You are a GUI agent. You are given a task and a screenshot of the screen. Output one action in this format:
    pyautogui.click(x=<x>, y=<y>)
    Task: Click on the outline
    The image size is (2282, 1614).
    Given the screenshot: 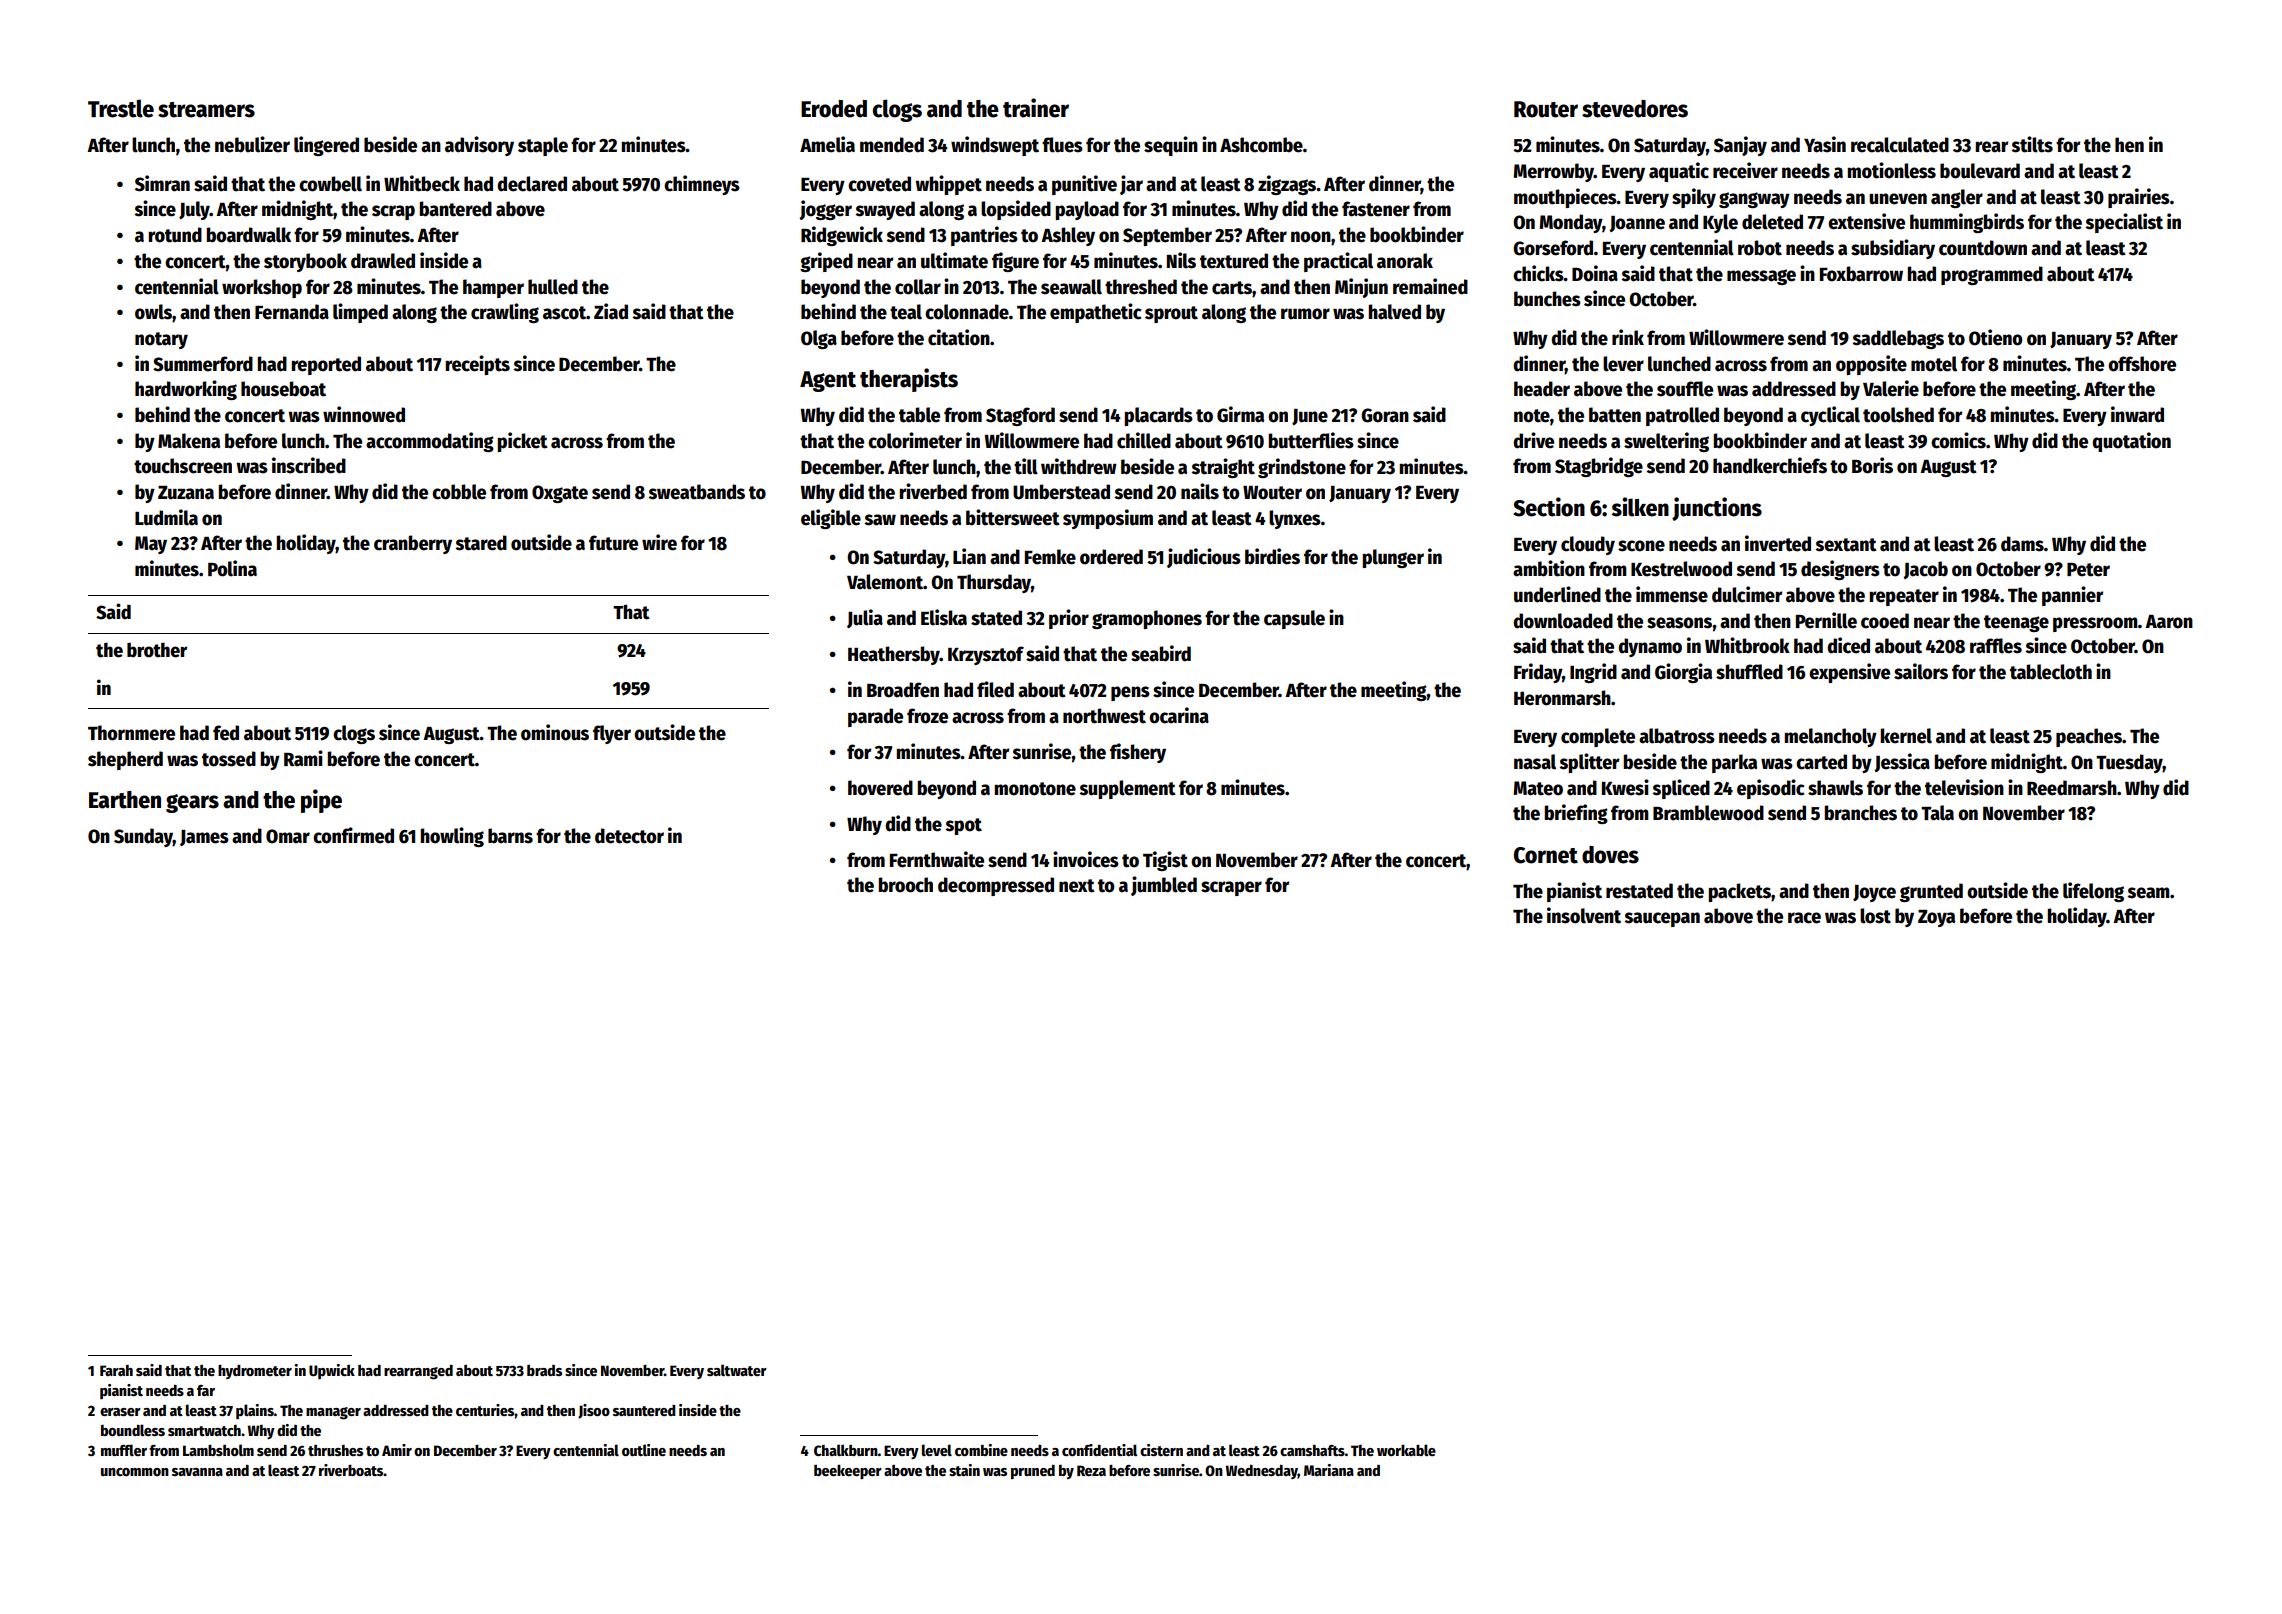 What is the action you would take?
    pyautogui.click(x=644, y=1450)
